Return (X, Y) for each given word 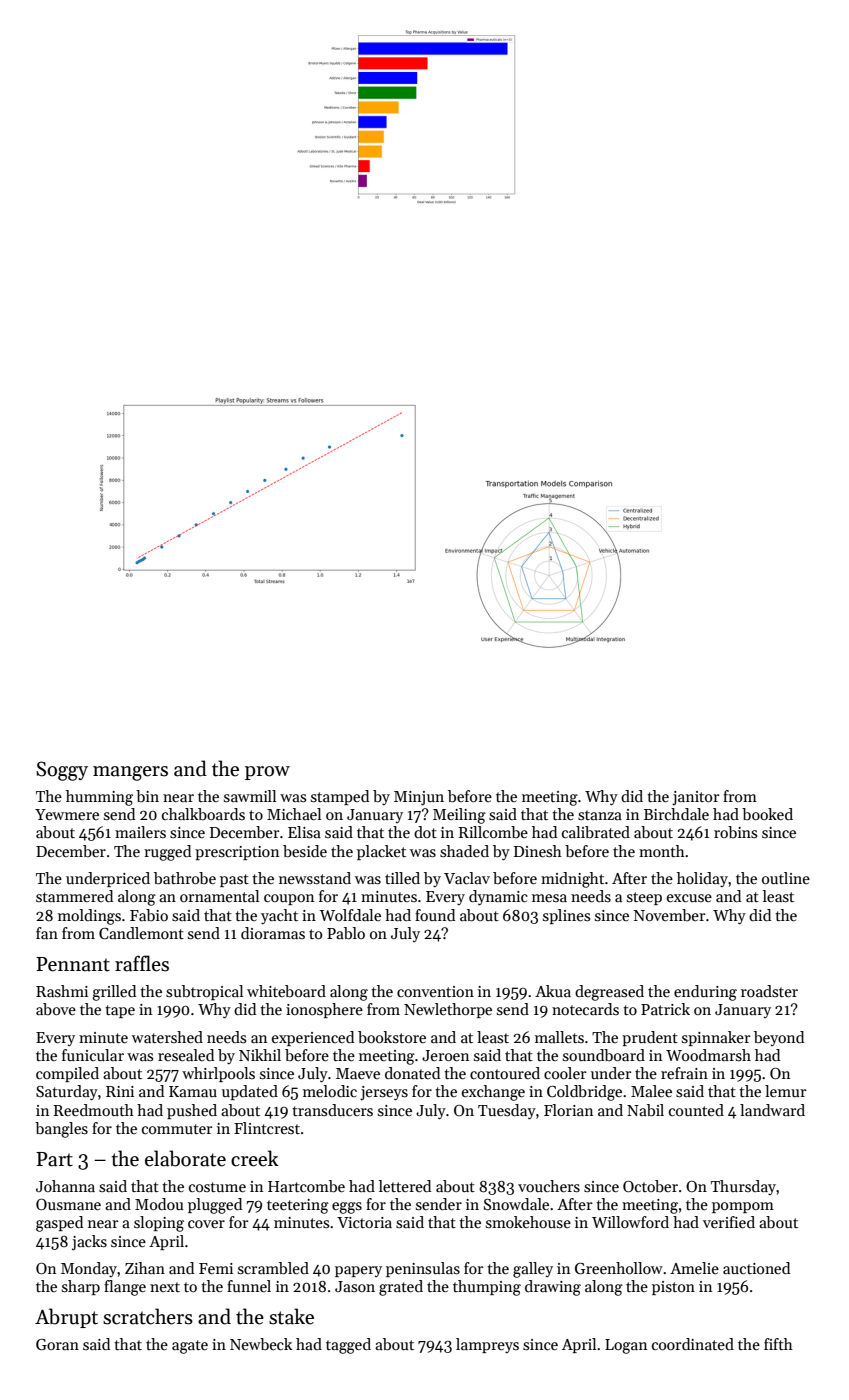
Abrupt (66, 1318)
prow (267, 773)
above (56, 1009)
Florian (568, 1110)
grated (401, 1288)
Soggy (62, 771)
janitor (695, 798)
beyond (779, 1038)
